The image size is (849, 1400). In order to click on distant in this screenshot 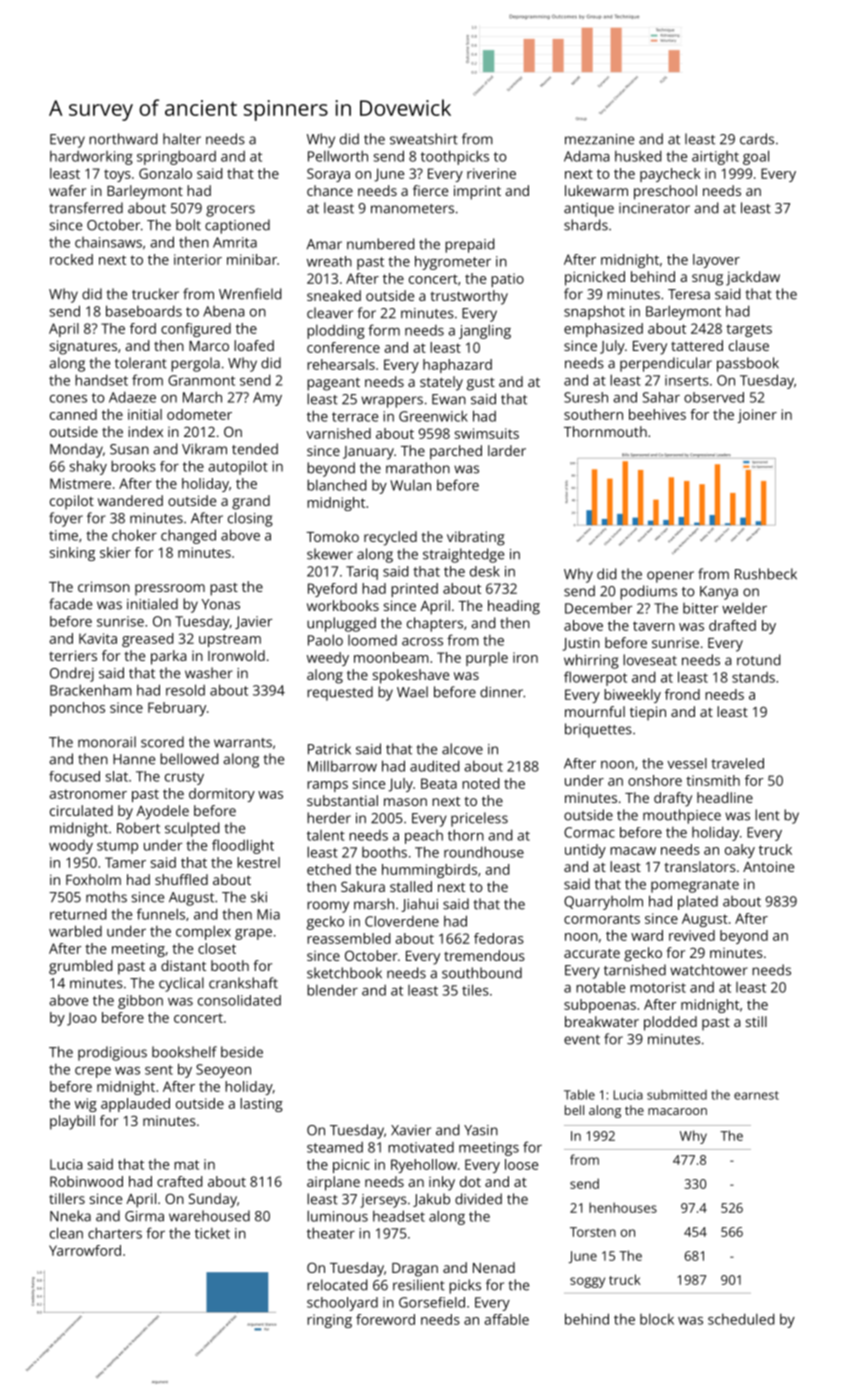, I will do `click(183, 965)`.
